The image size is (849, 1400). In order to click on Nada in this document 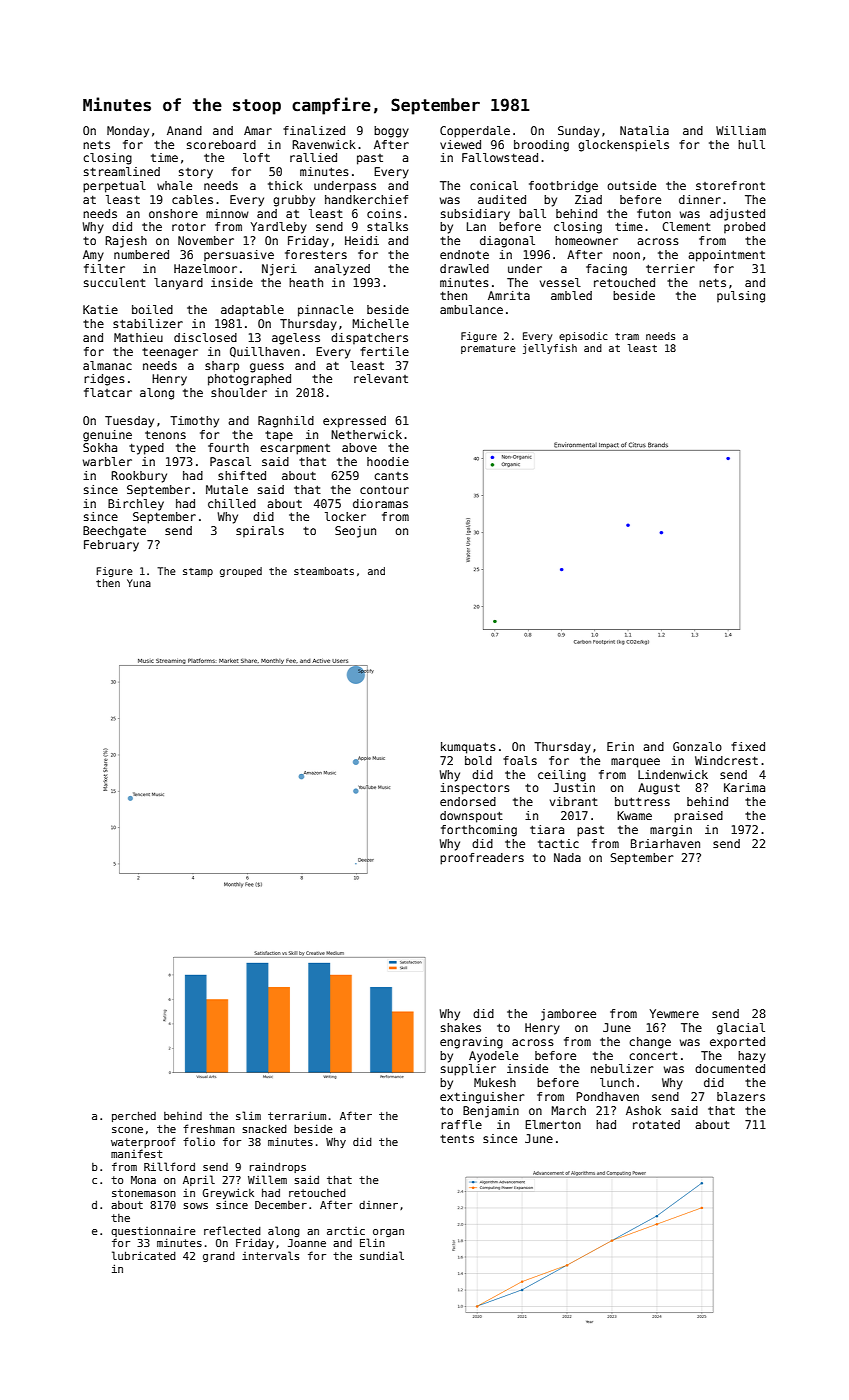, I will do `click(567, 857)`.
